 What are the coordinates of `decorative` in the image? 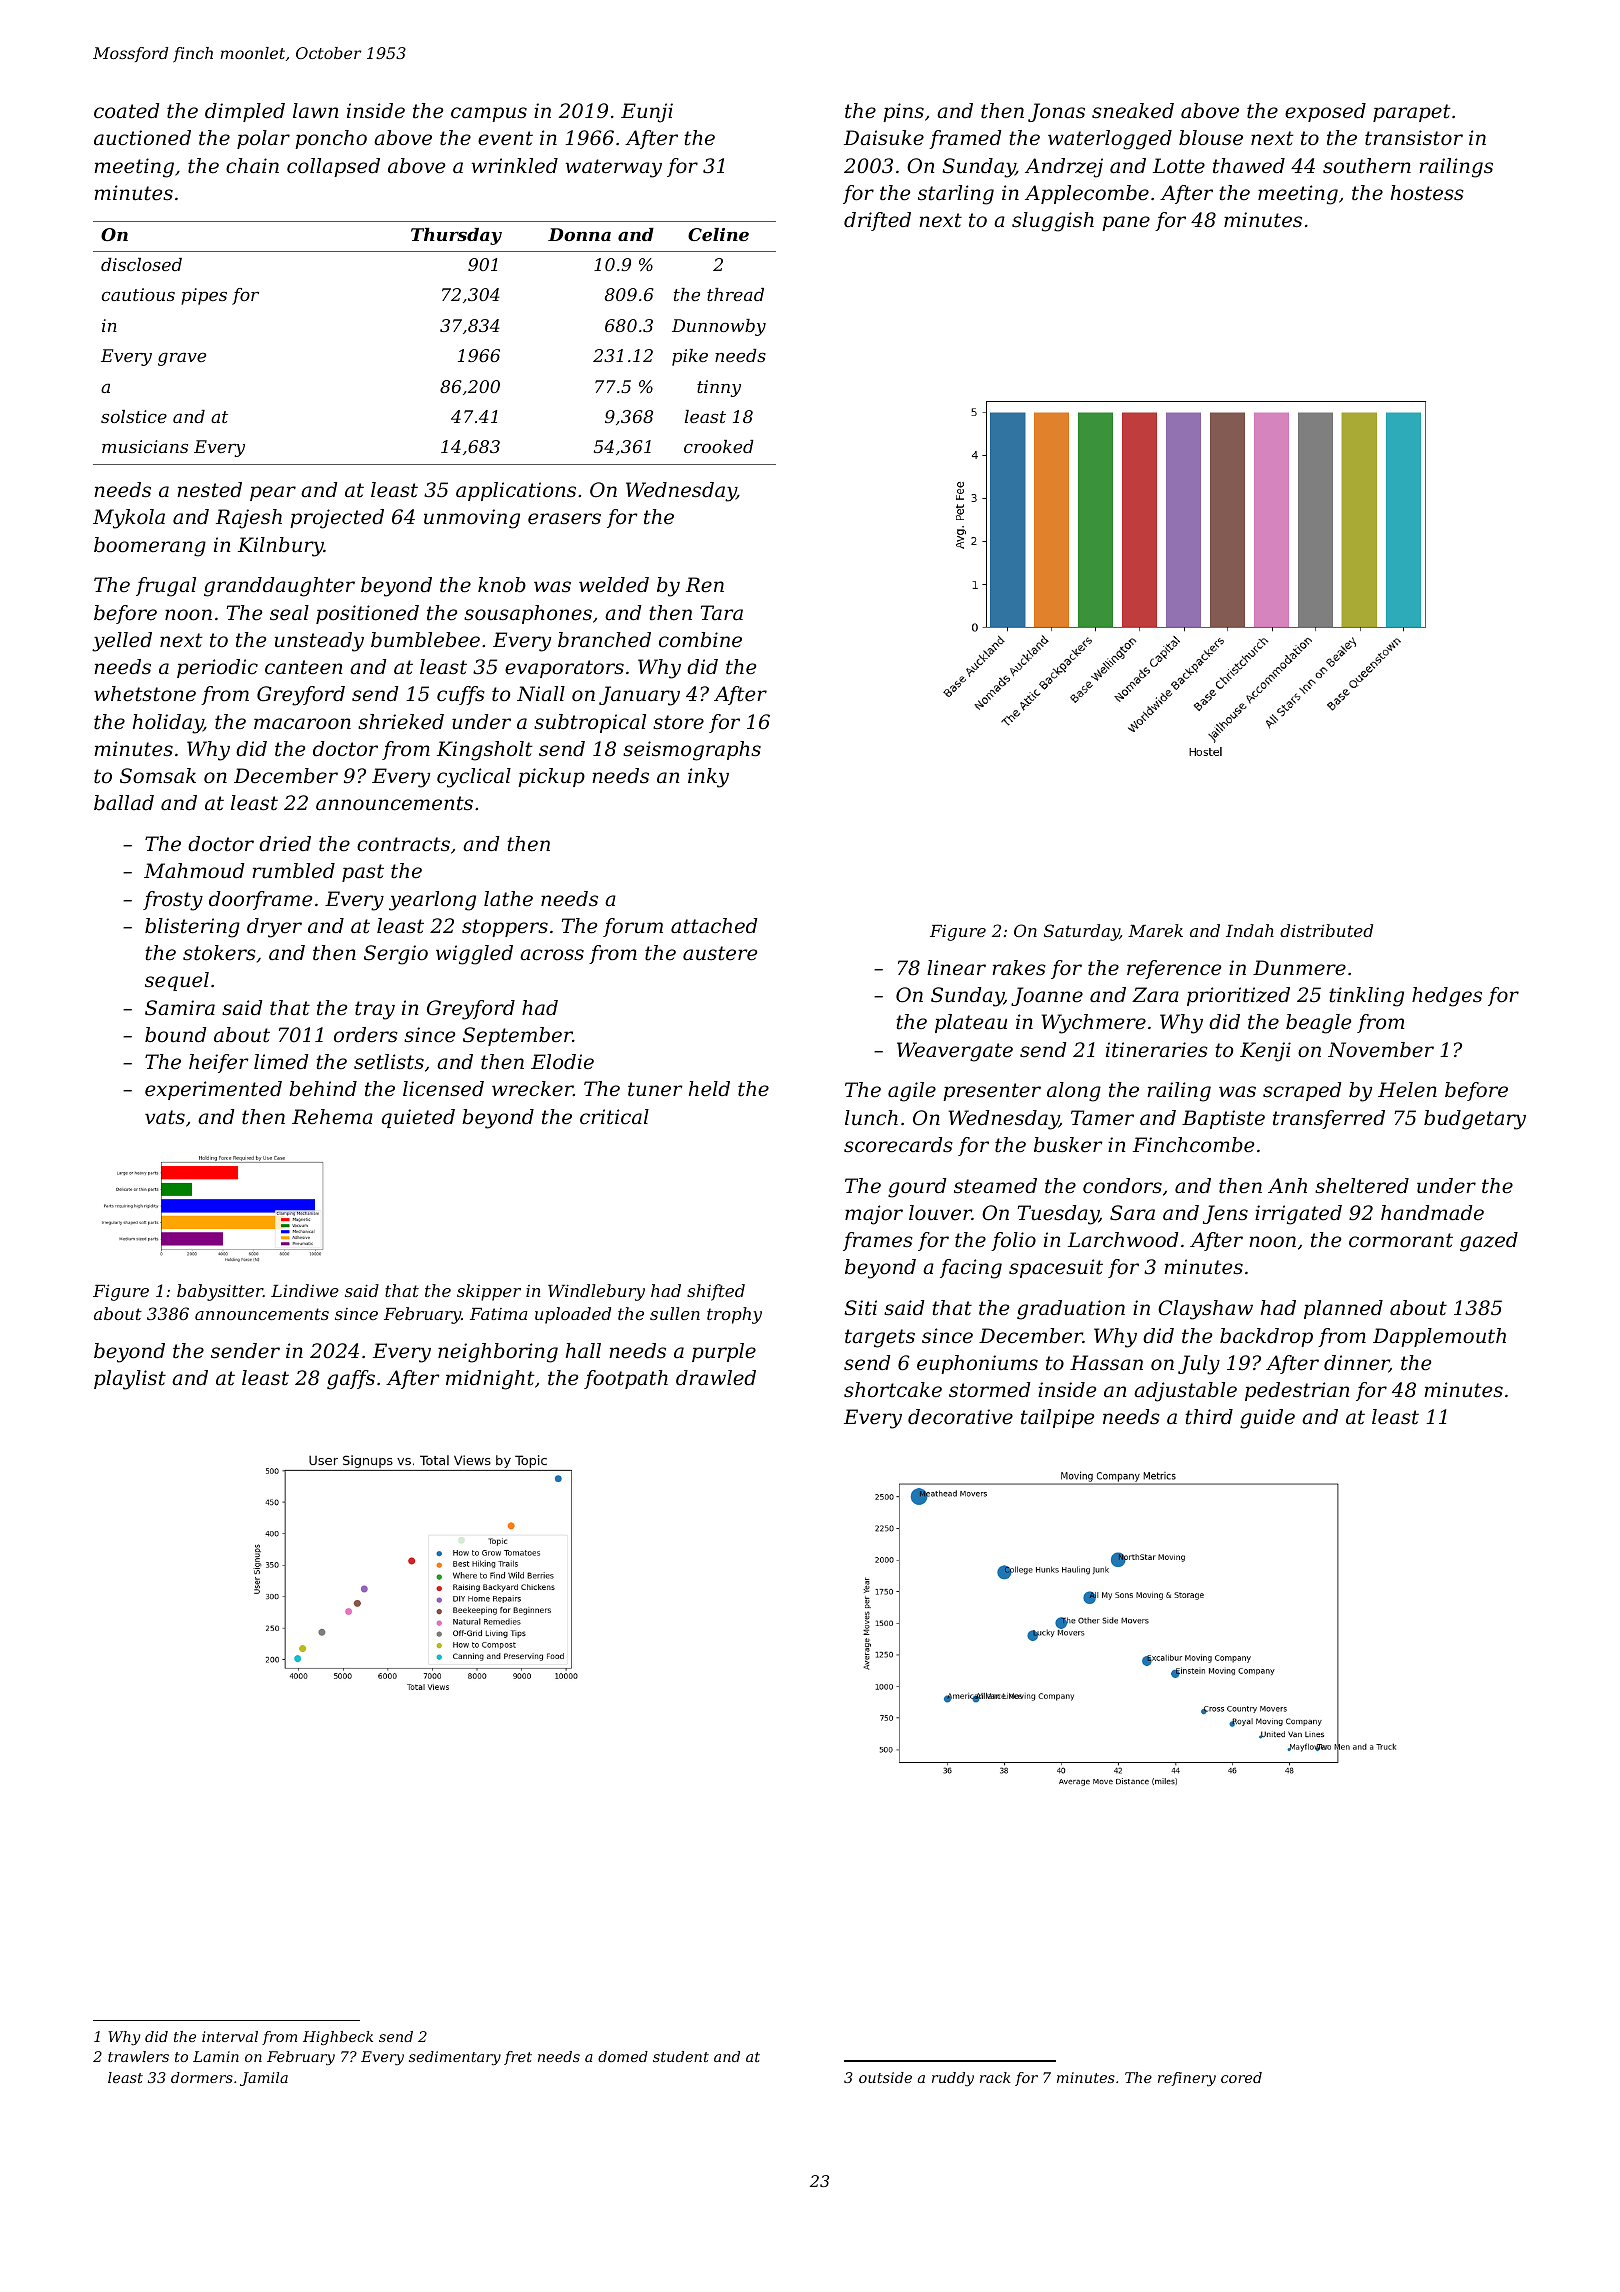 It's located at (960, 1417).
